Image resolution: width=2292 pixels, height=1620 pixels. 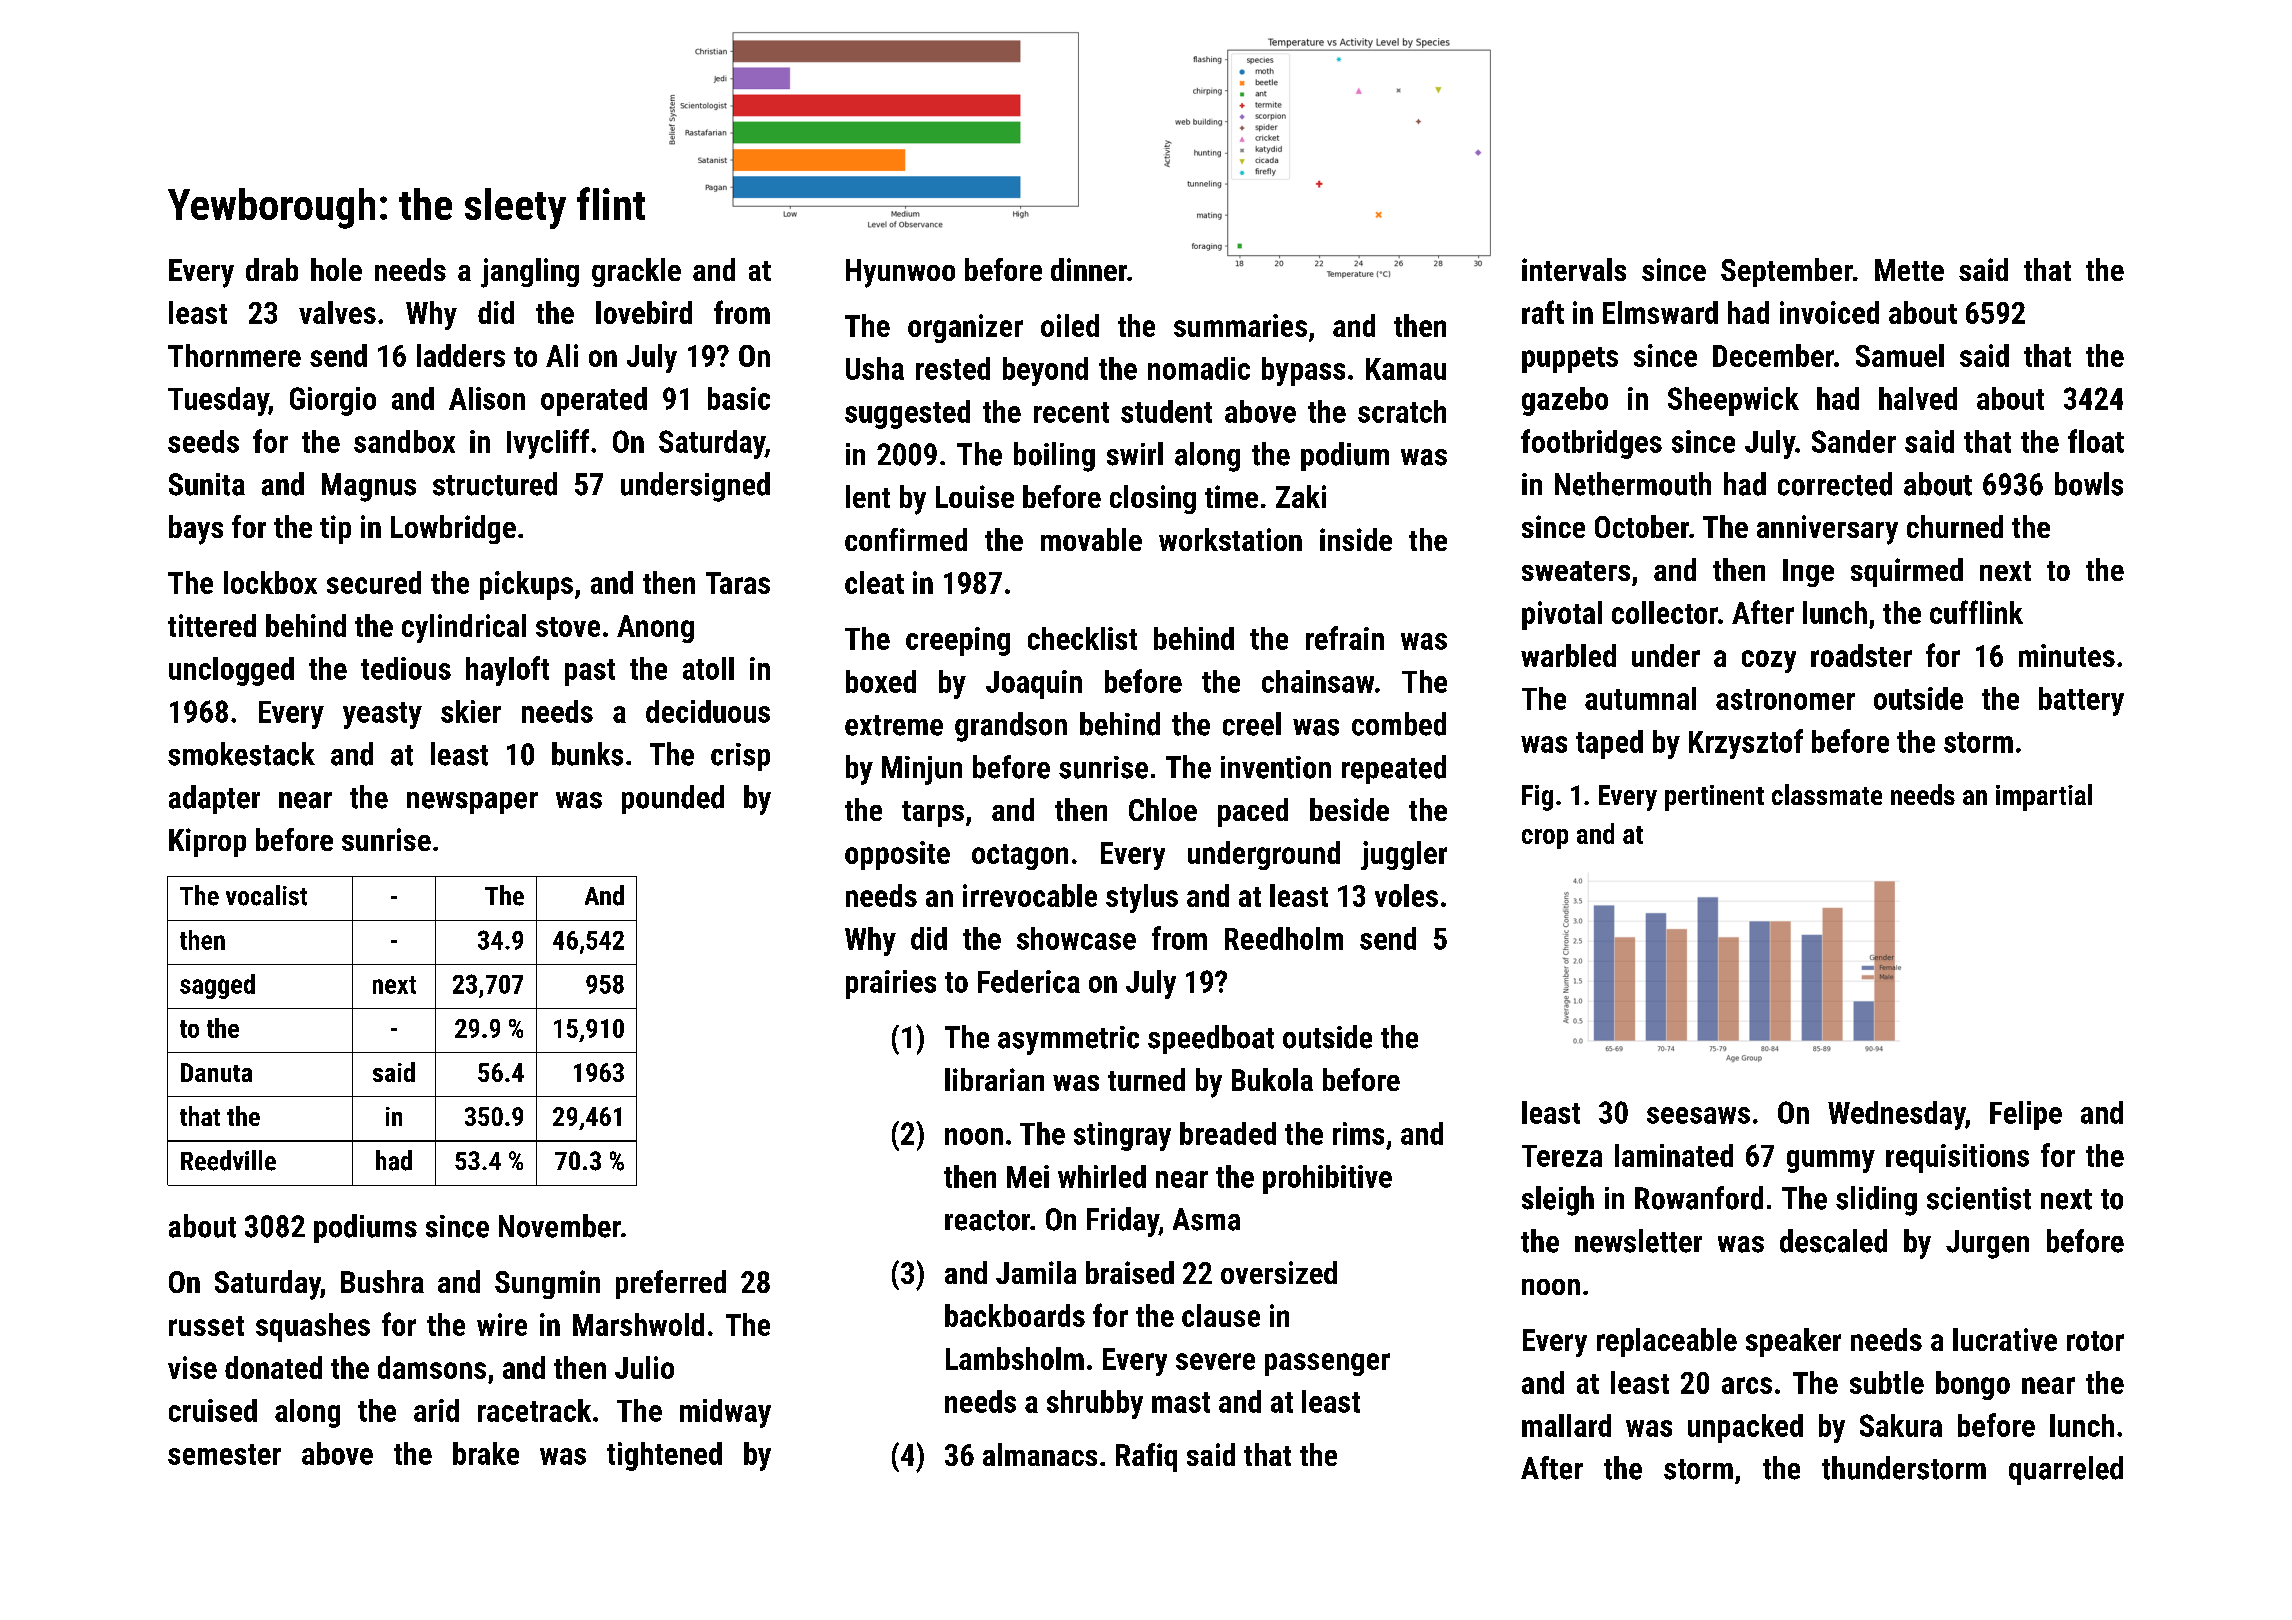 What do you see at coordinates (486, 1453) in the page?
I see `brake` at bounding box center [486, 1453].
